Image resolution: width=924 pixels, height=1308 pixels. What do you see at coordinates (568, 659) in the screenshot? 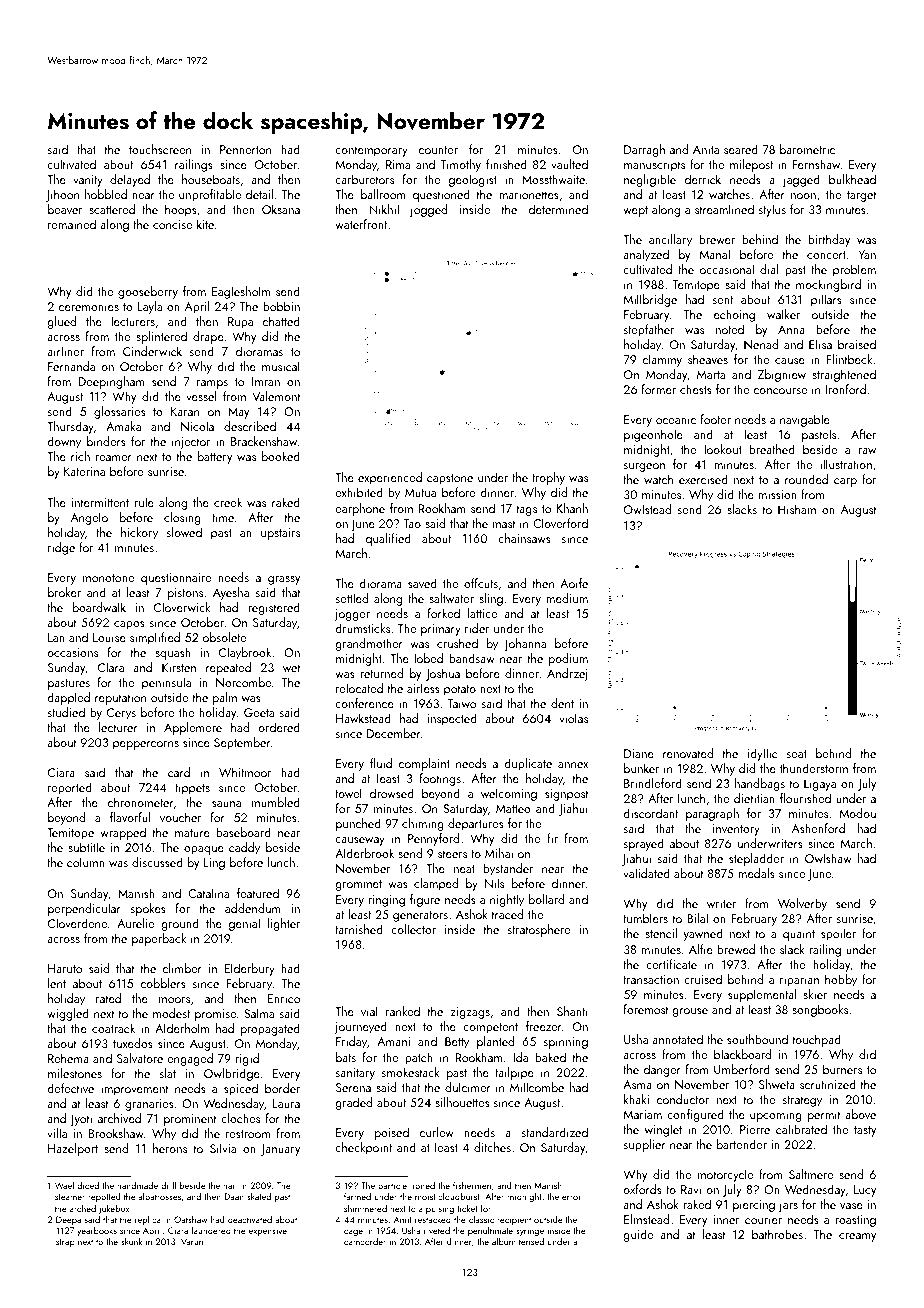
I see `podium` at bounding box center [568, 659].
